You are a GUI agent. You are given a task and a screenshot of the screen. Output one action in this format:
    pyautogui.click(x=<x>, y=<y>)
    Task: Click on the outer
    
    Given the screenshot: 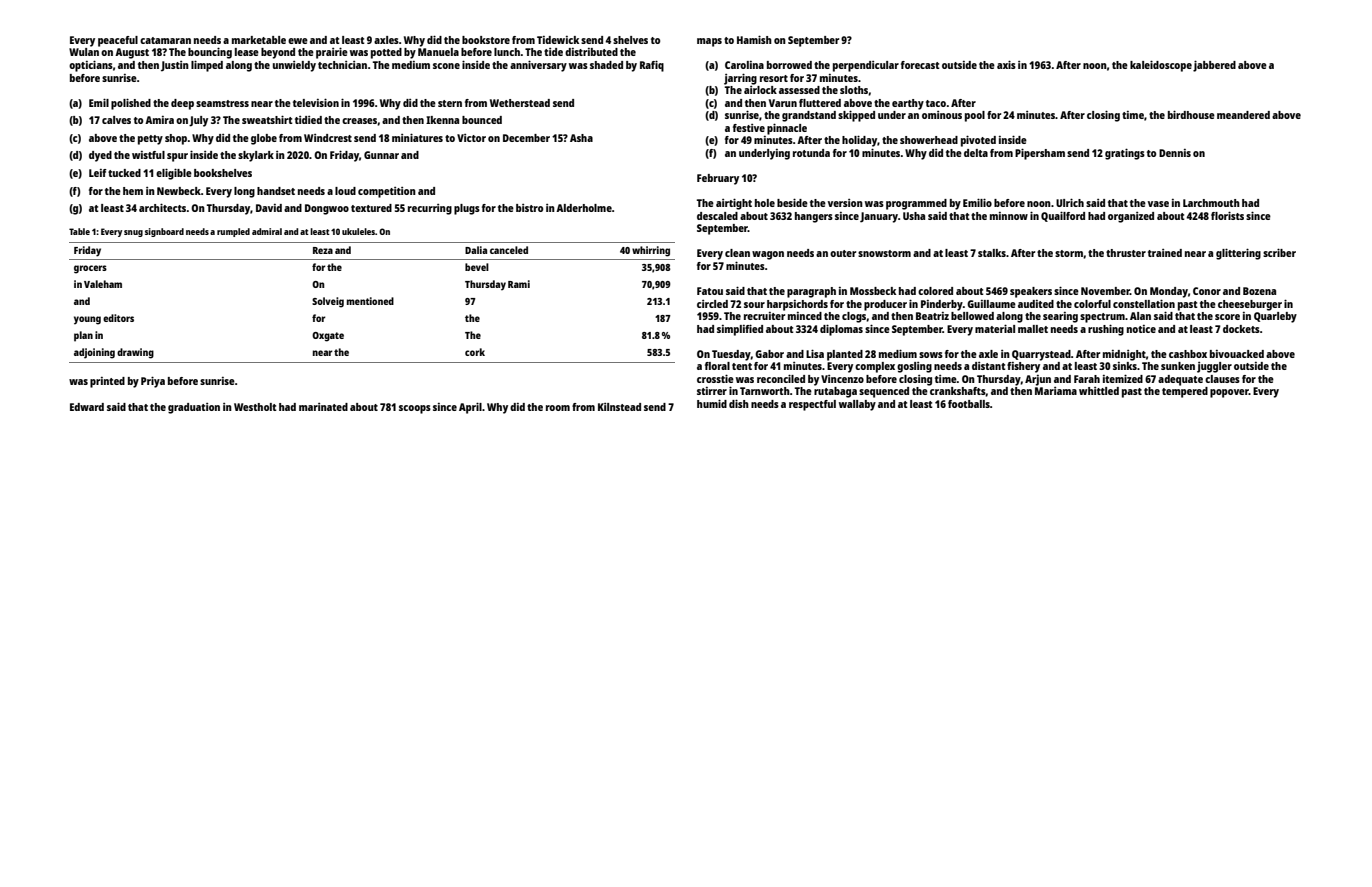 What is the action you would take?
    pyautogui.click(x=843, y=253)
